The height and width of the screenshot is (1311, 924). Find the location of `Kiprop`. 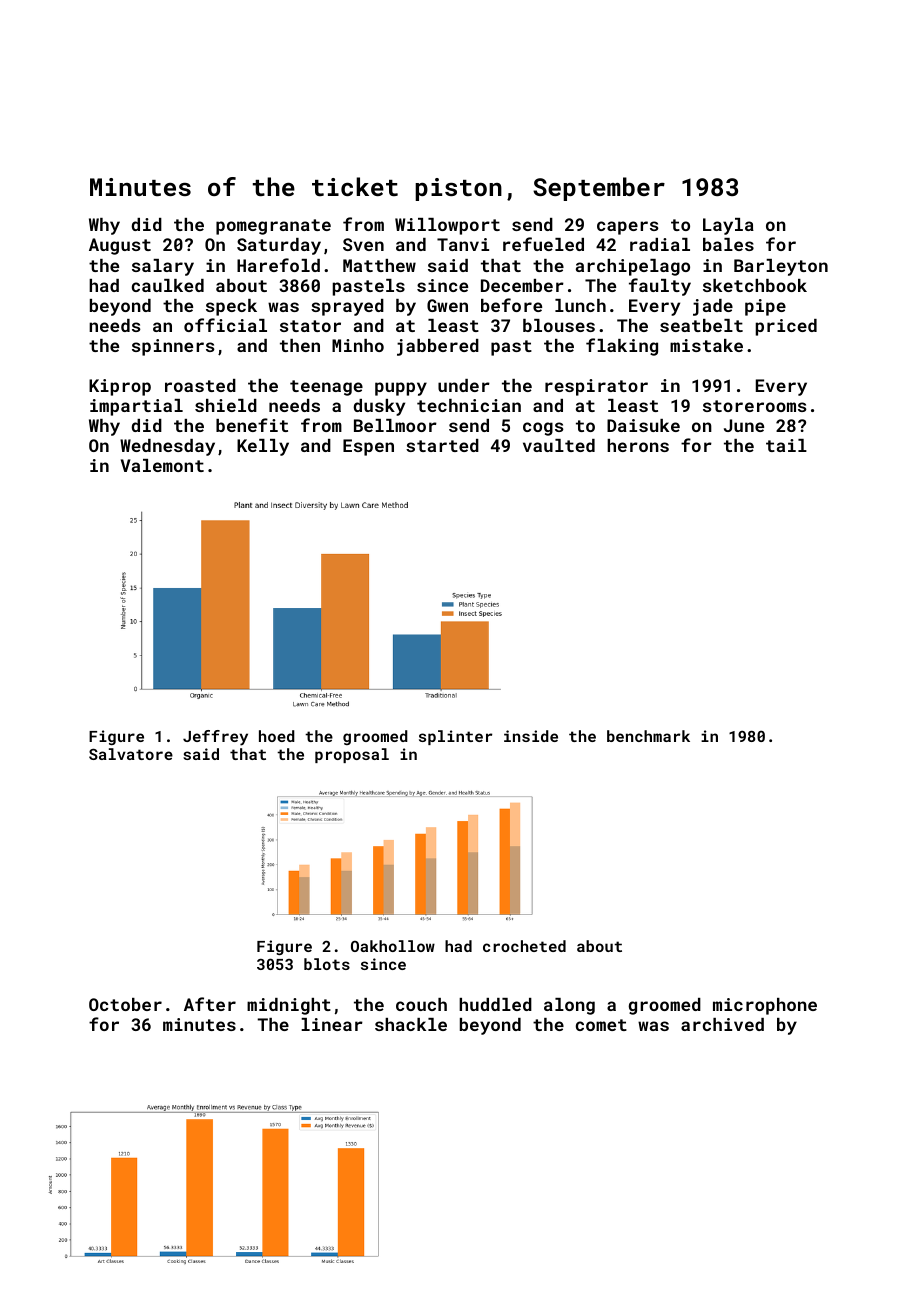

Kiprop is located at coordinates (120, 387).
